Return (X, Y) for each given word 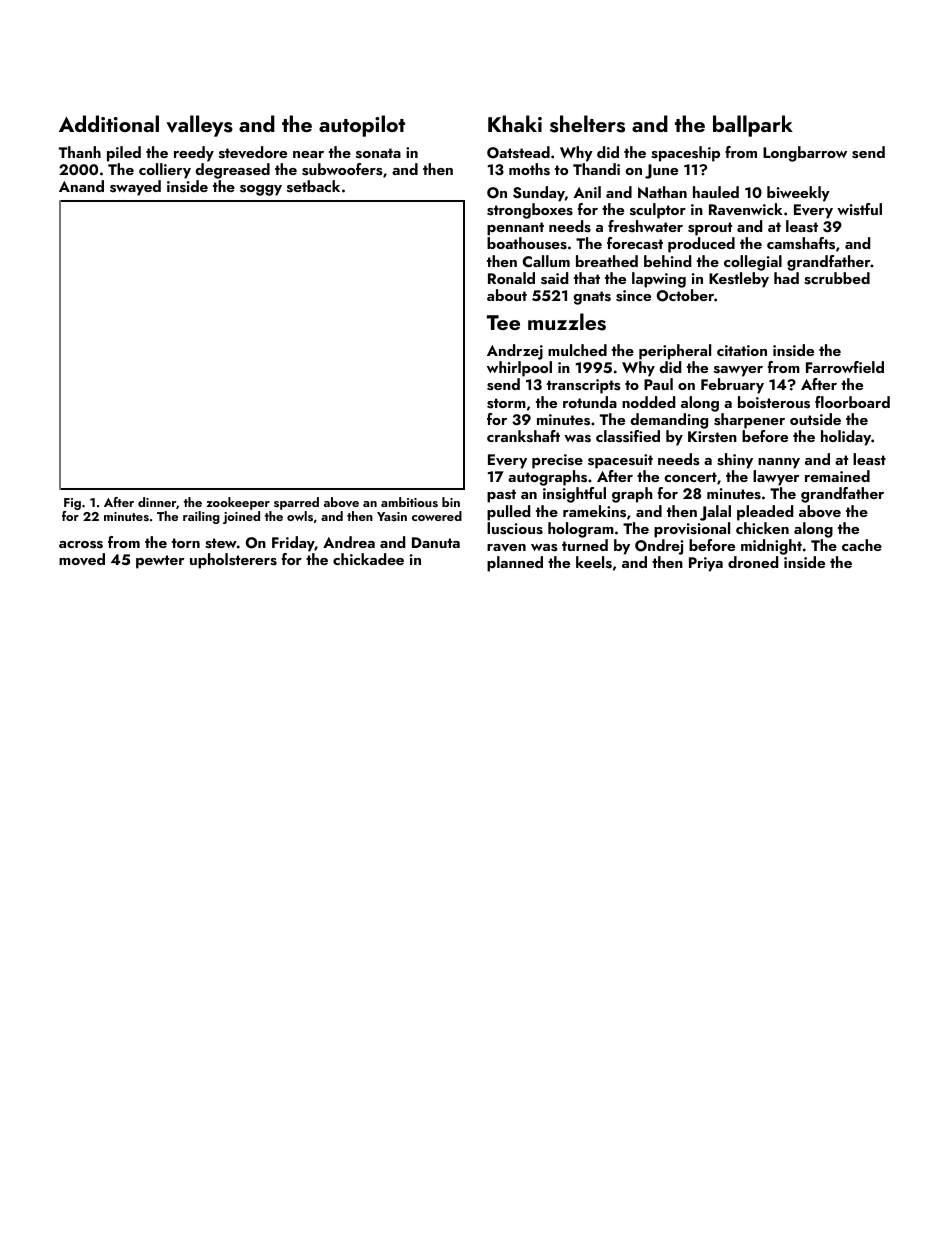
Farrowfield (845, 367)
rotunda (590, 402)
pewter (160, 562)
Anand (81, 186)
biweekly (798, 194)
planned (515, 564)
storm (506, 403)
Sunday (539, 194)
